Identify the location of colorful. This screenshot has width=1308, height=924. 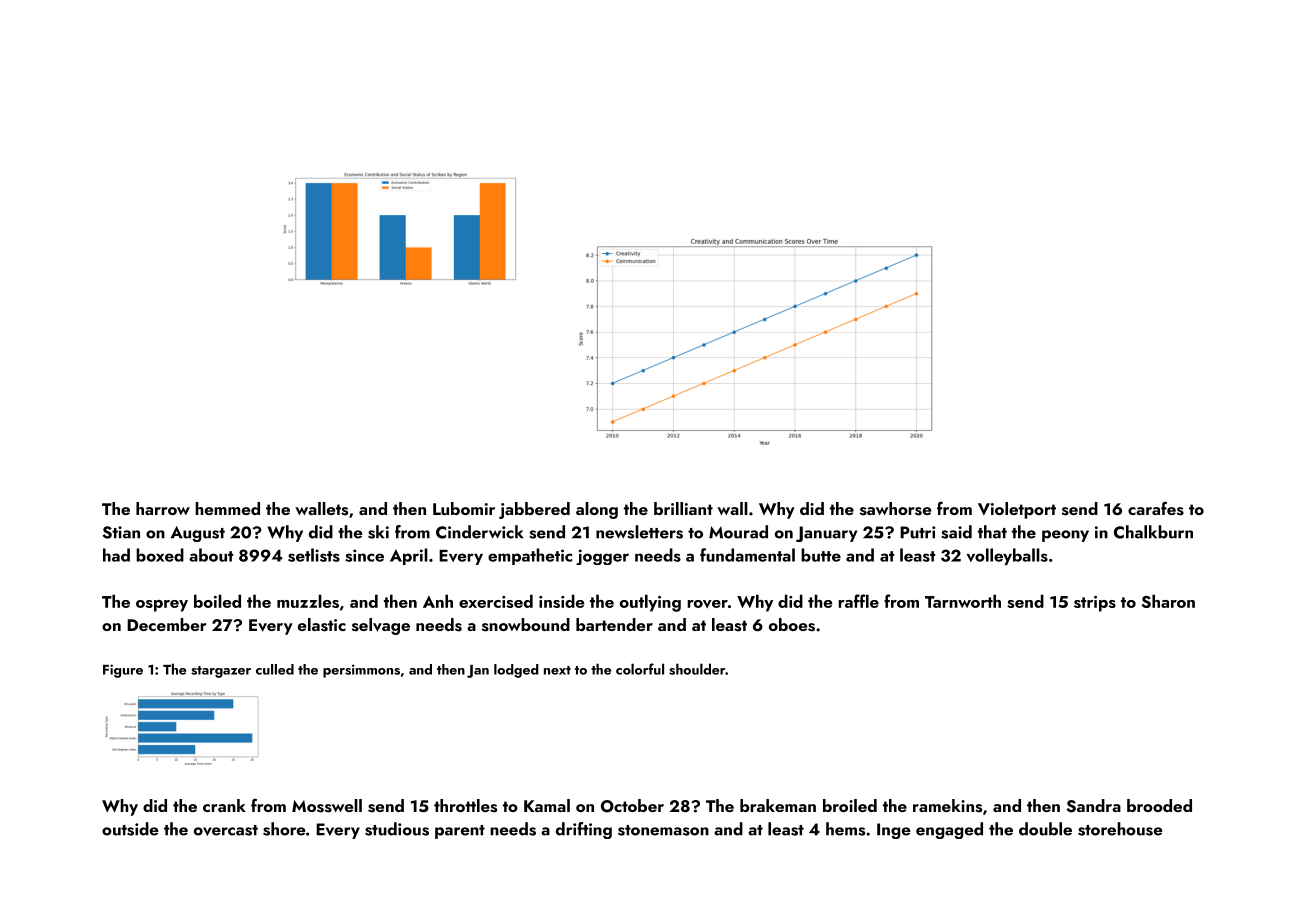
(640, 669).
